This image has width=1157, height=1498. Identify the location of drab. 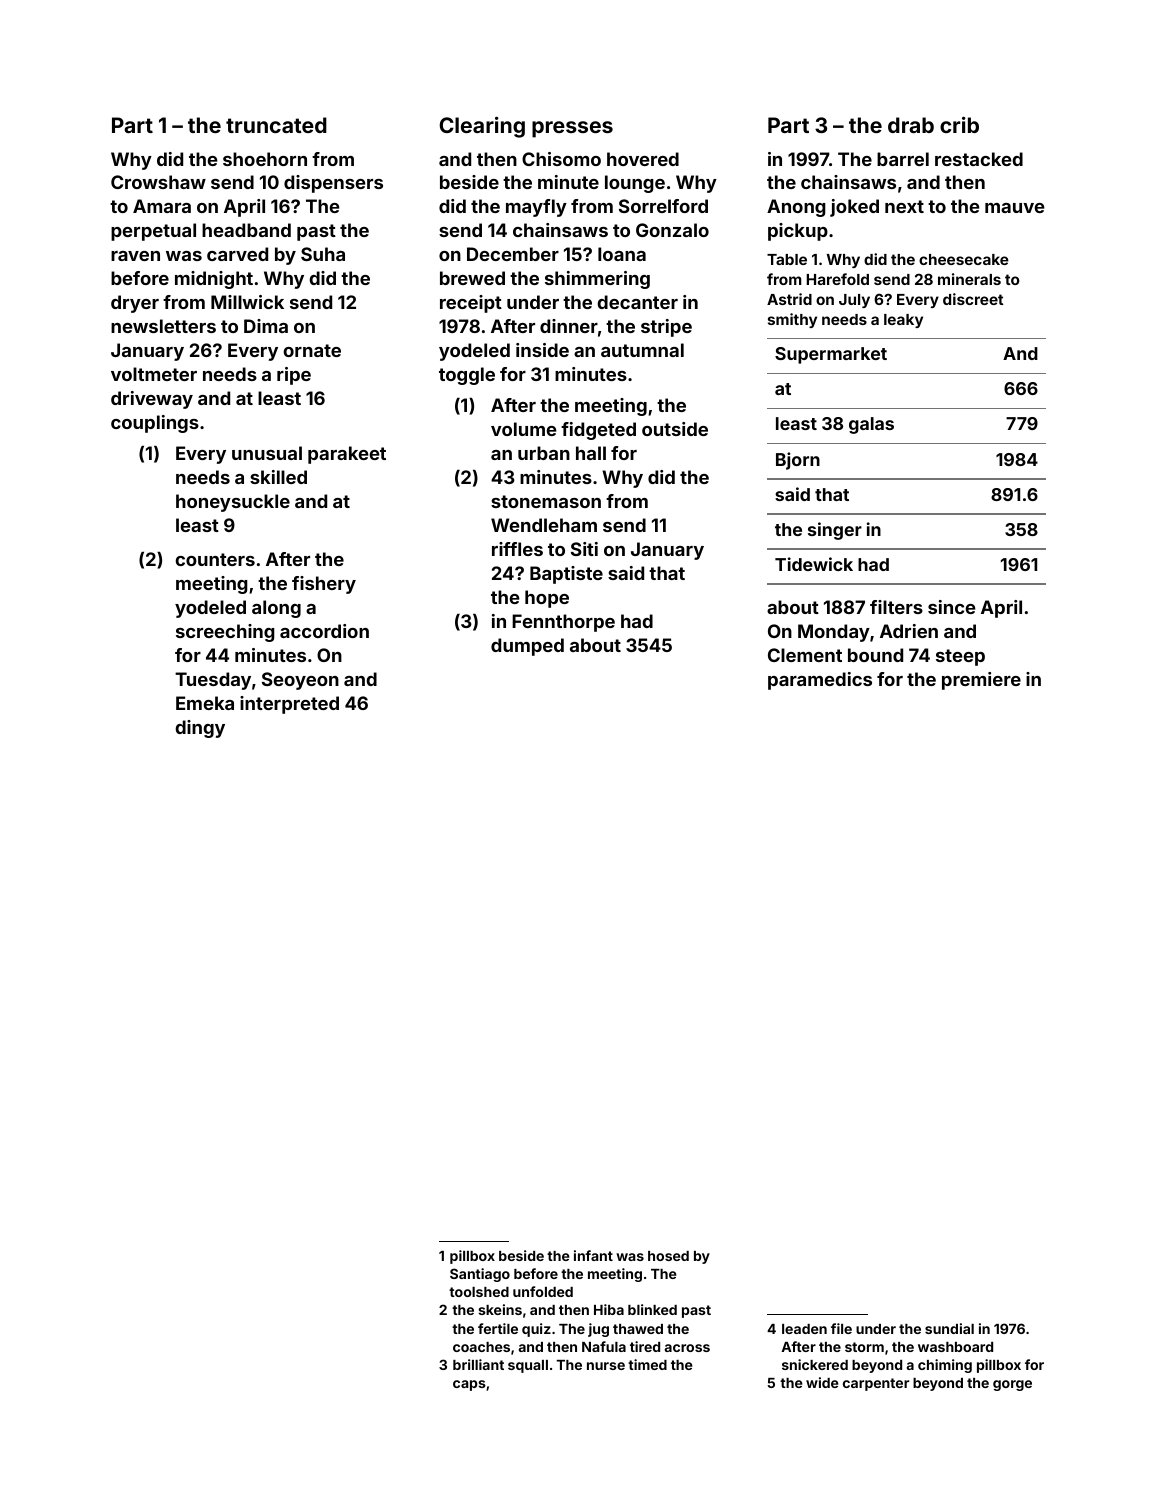
(911, 125).
